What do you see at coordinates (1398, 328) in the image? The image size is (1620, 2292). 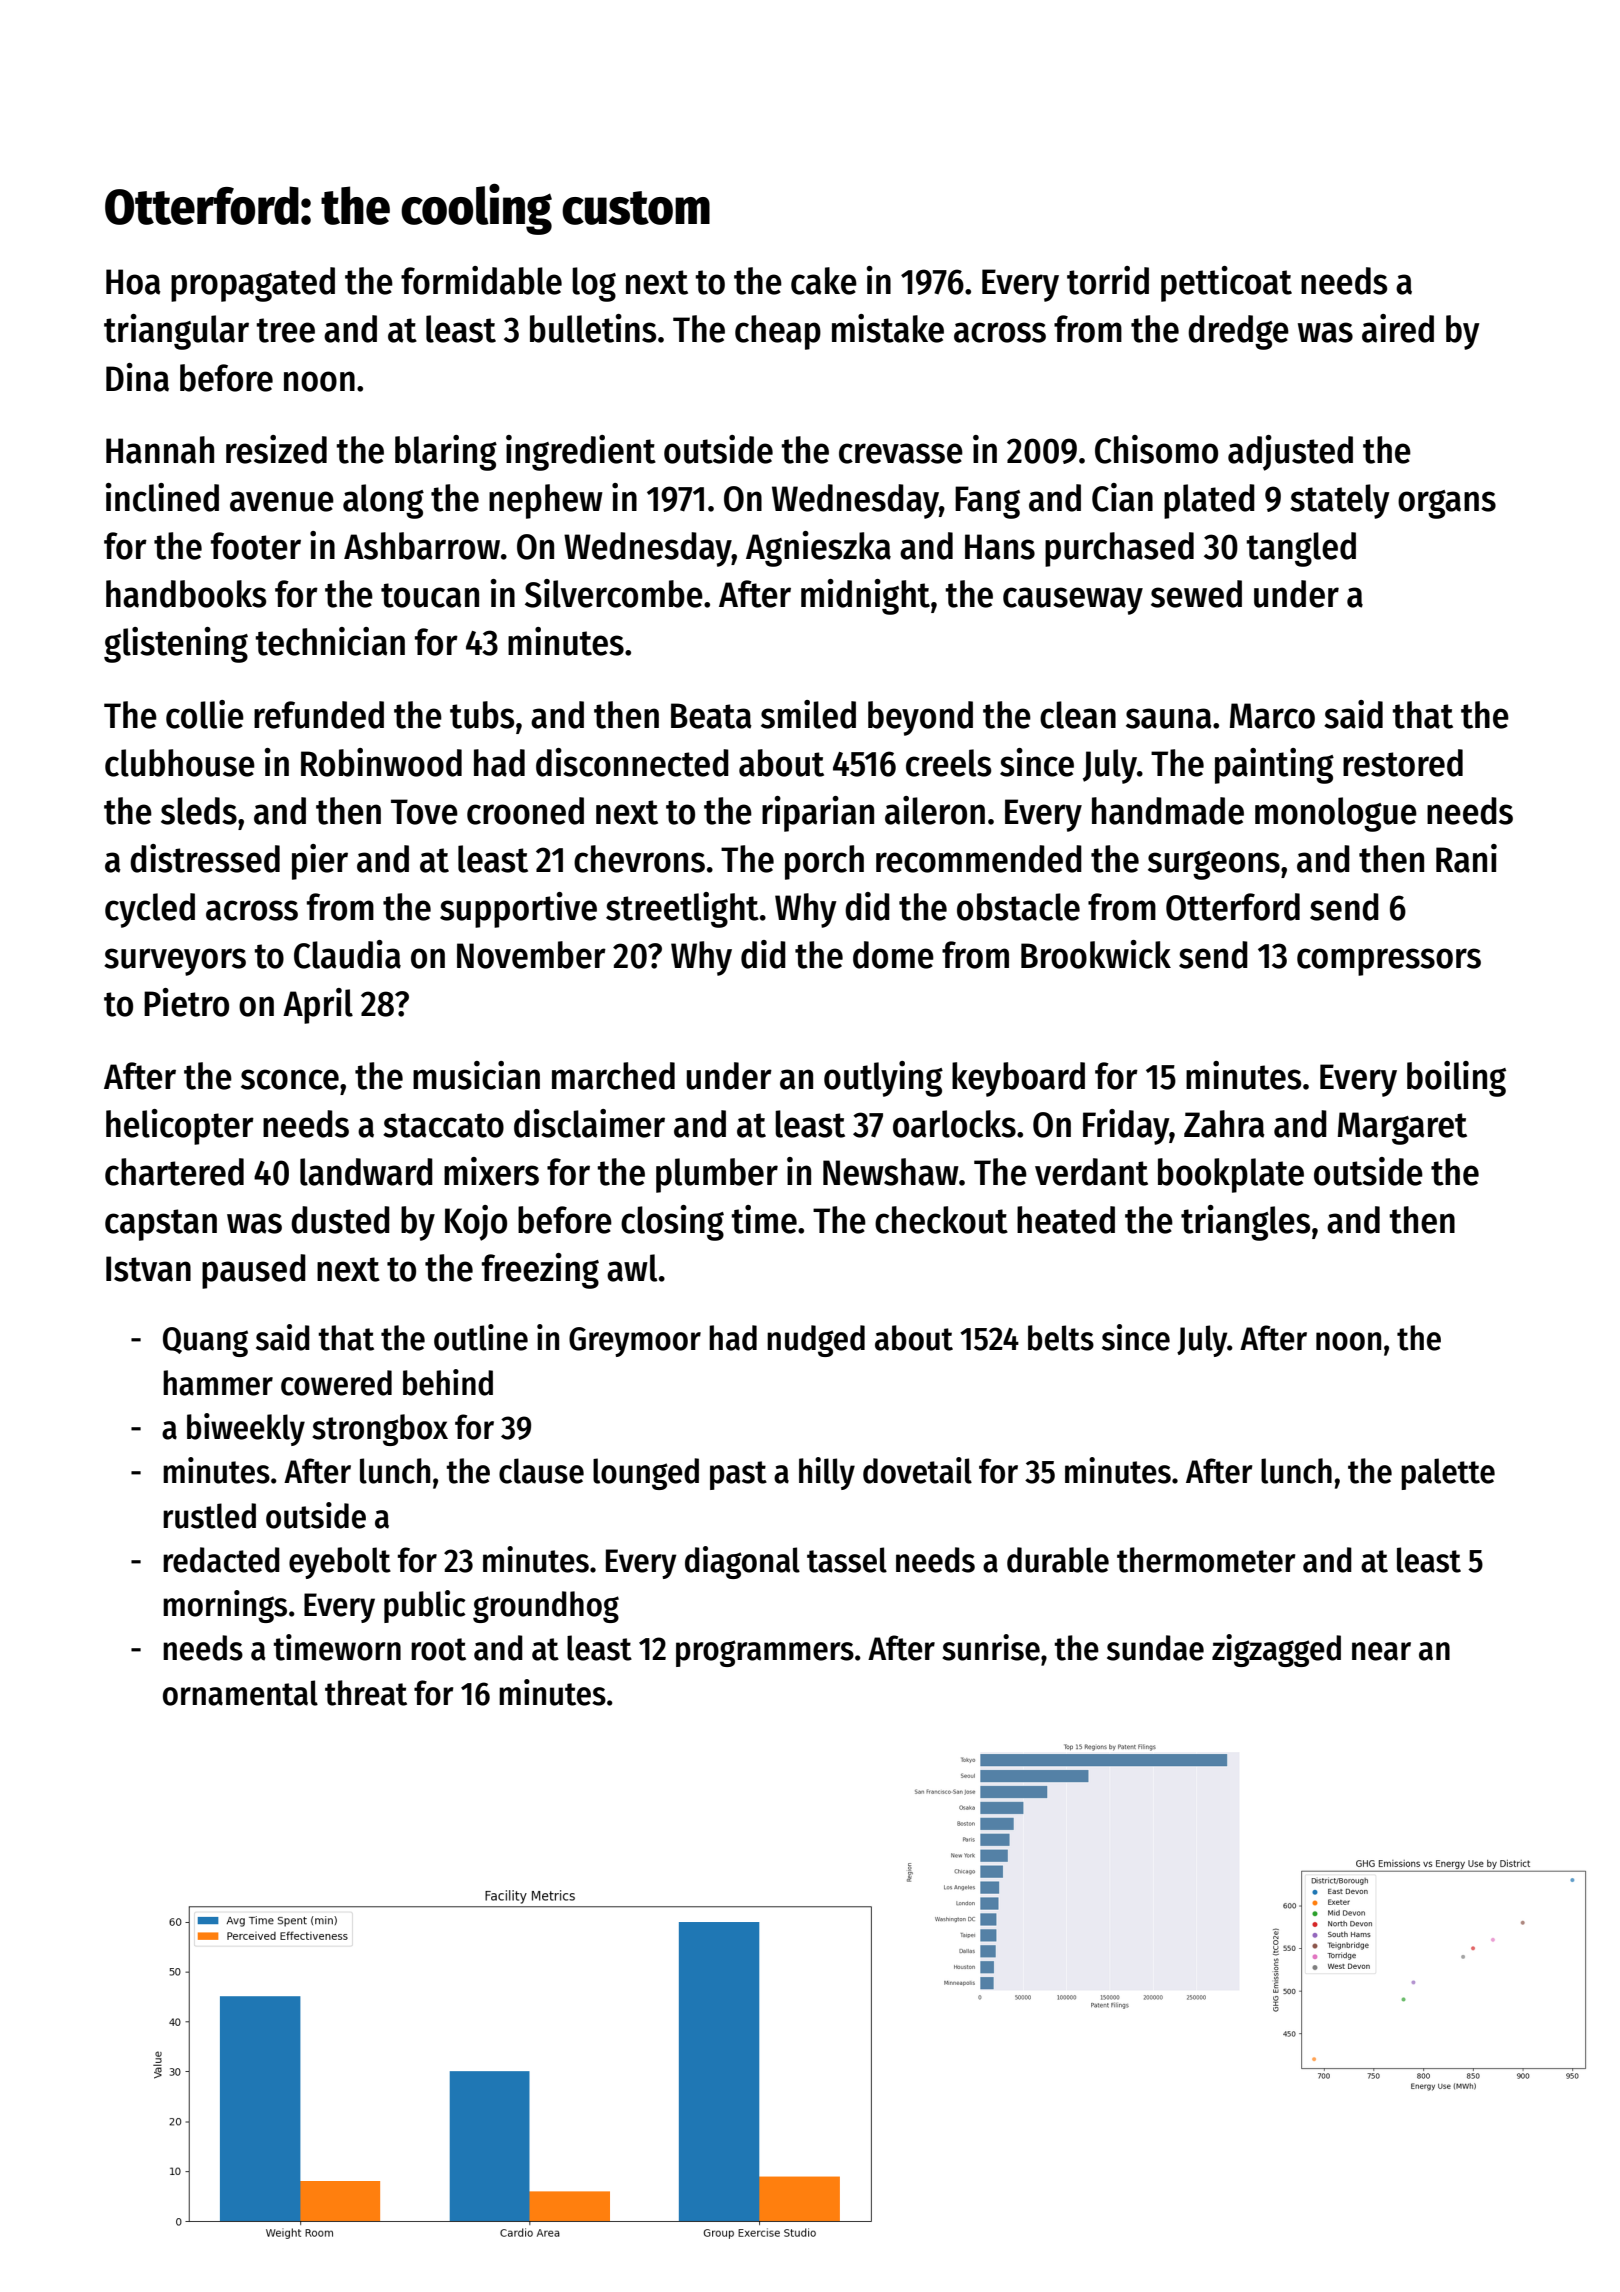 I see `aired` at bounding box center [1398, 328].
